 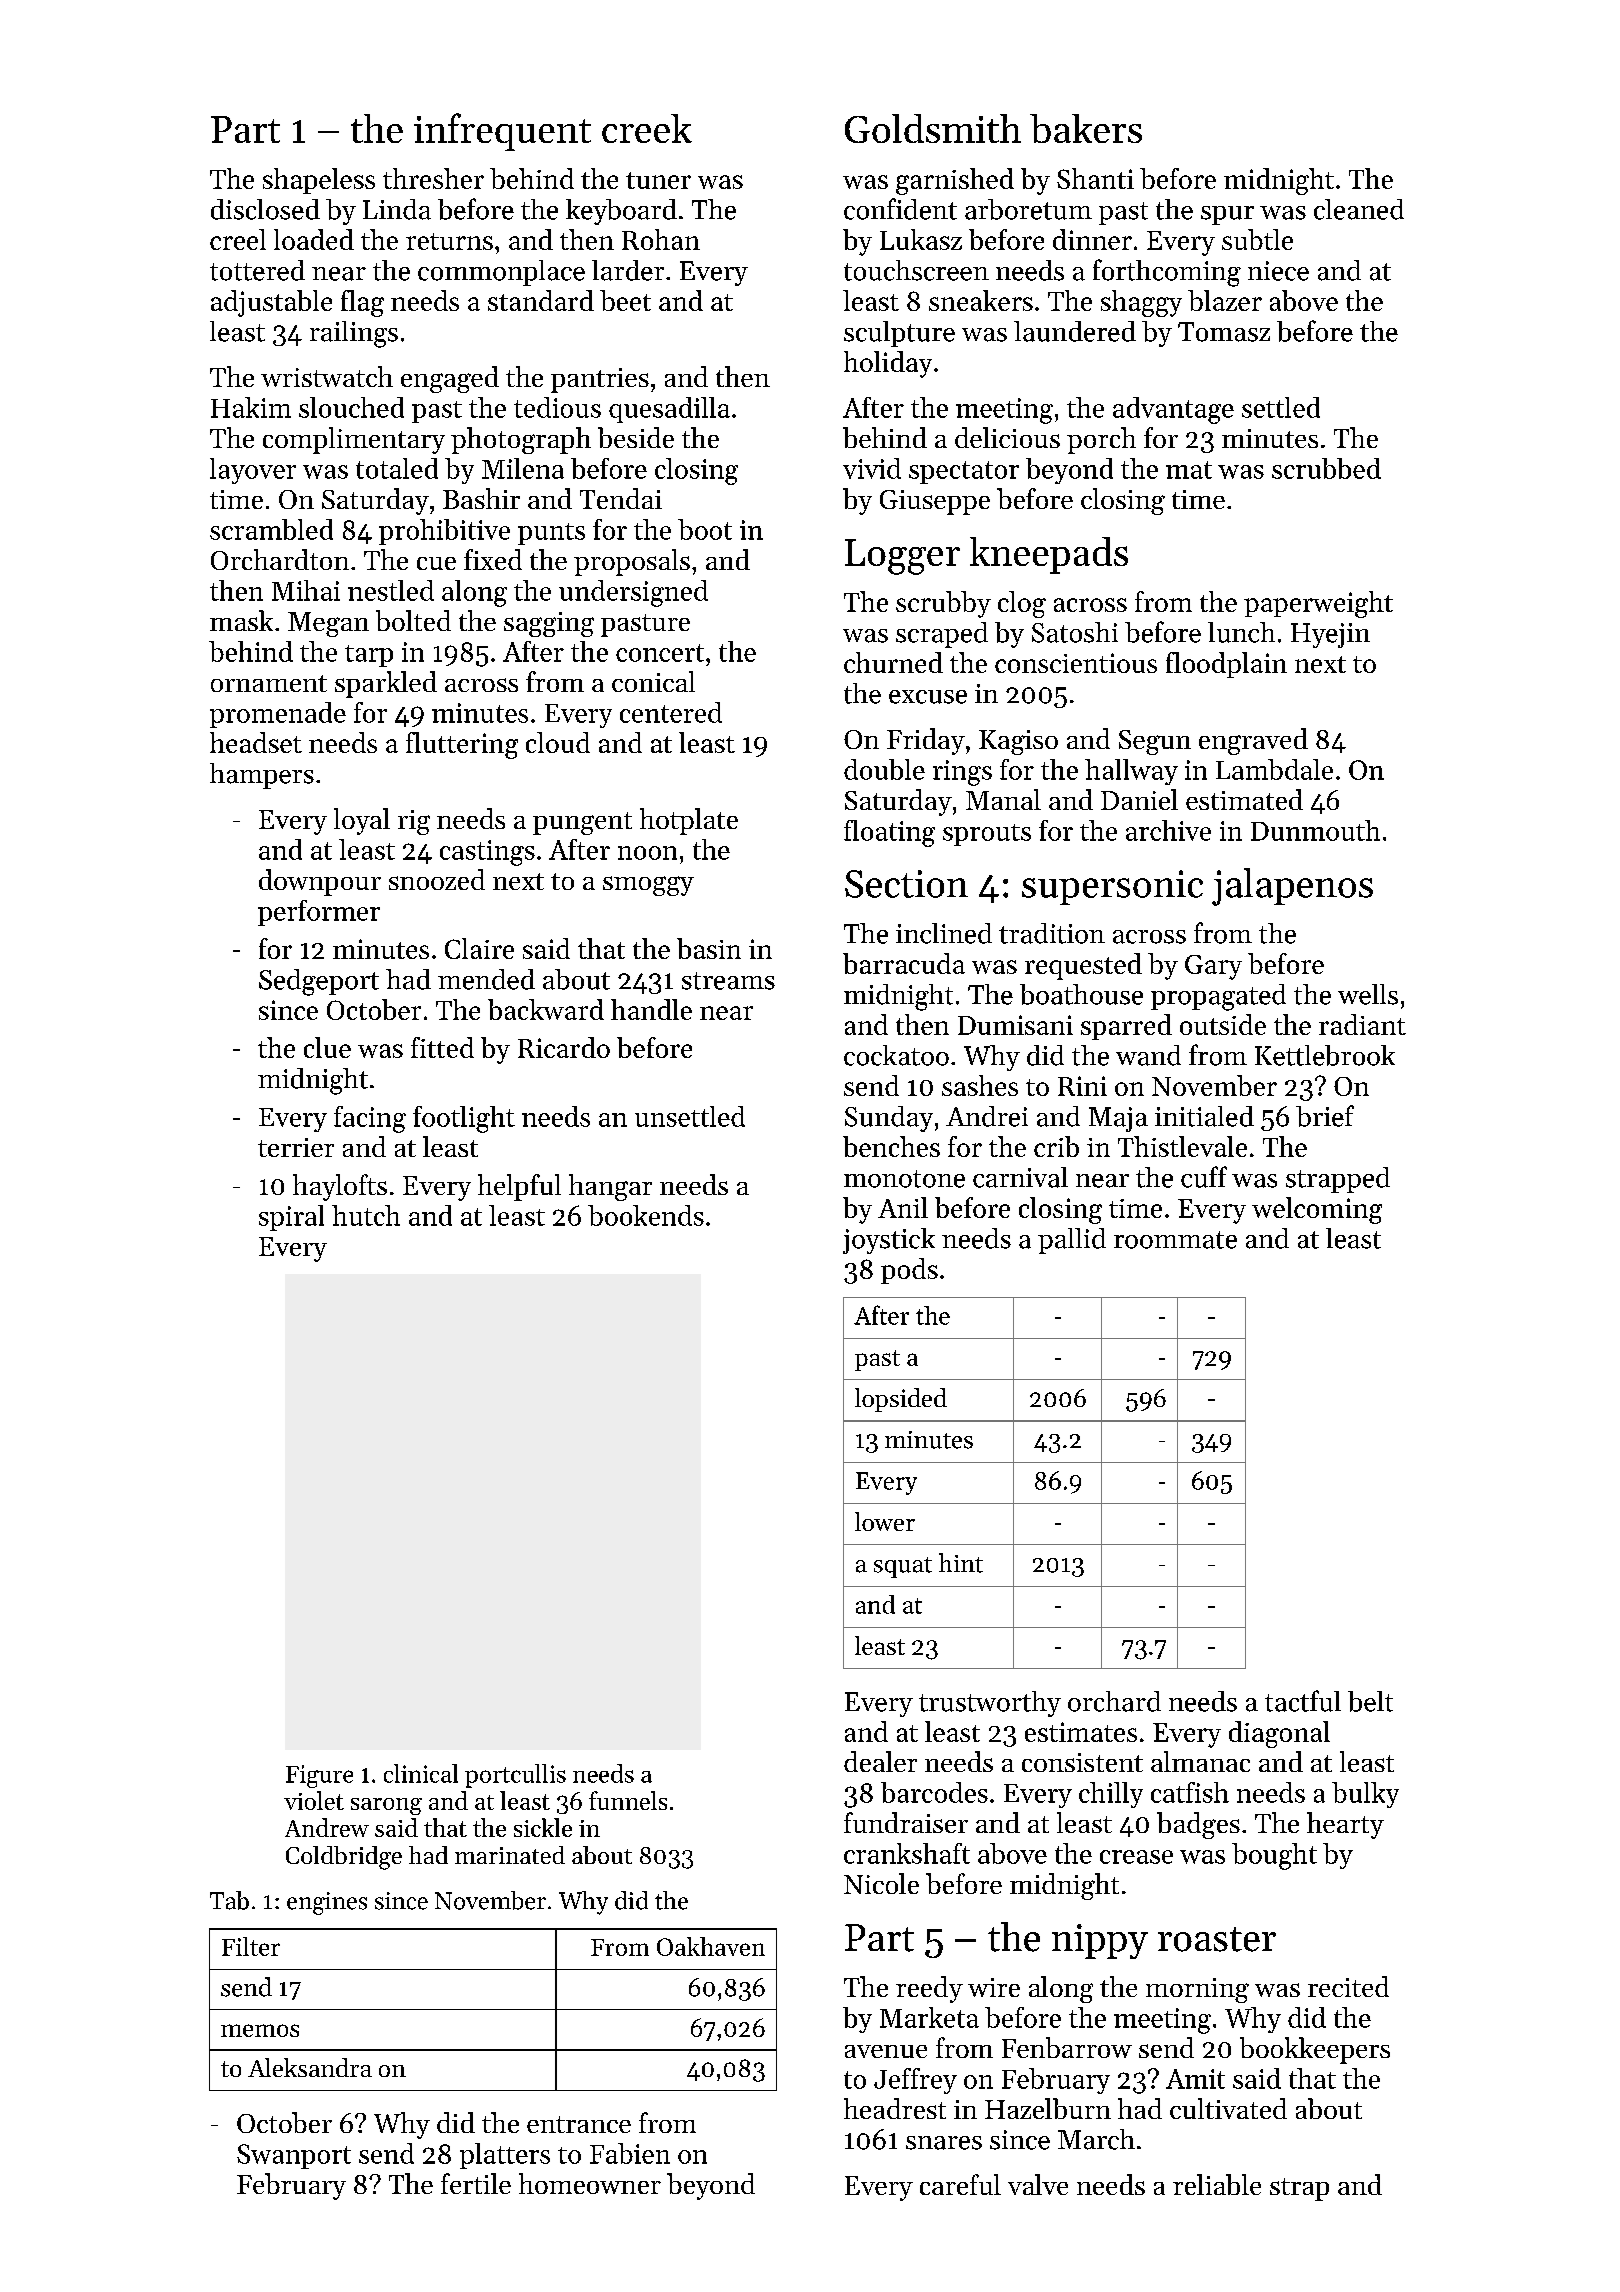 What do you see at coordinates (647, 128) in the screenshot?
I see `creek` at bounding box center [647, 128].
